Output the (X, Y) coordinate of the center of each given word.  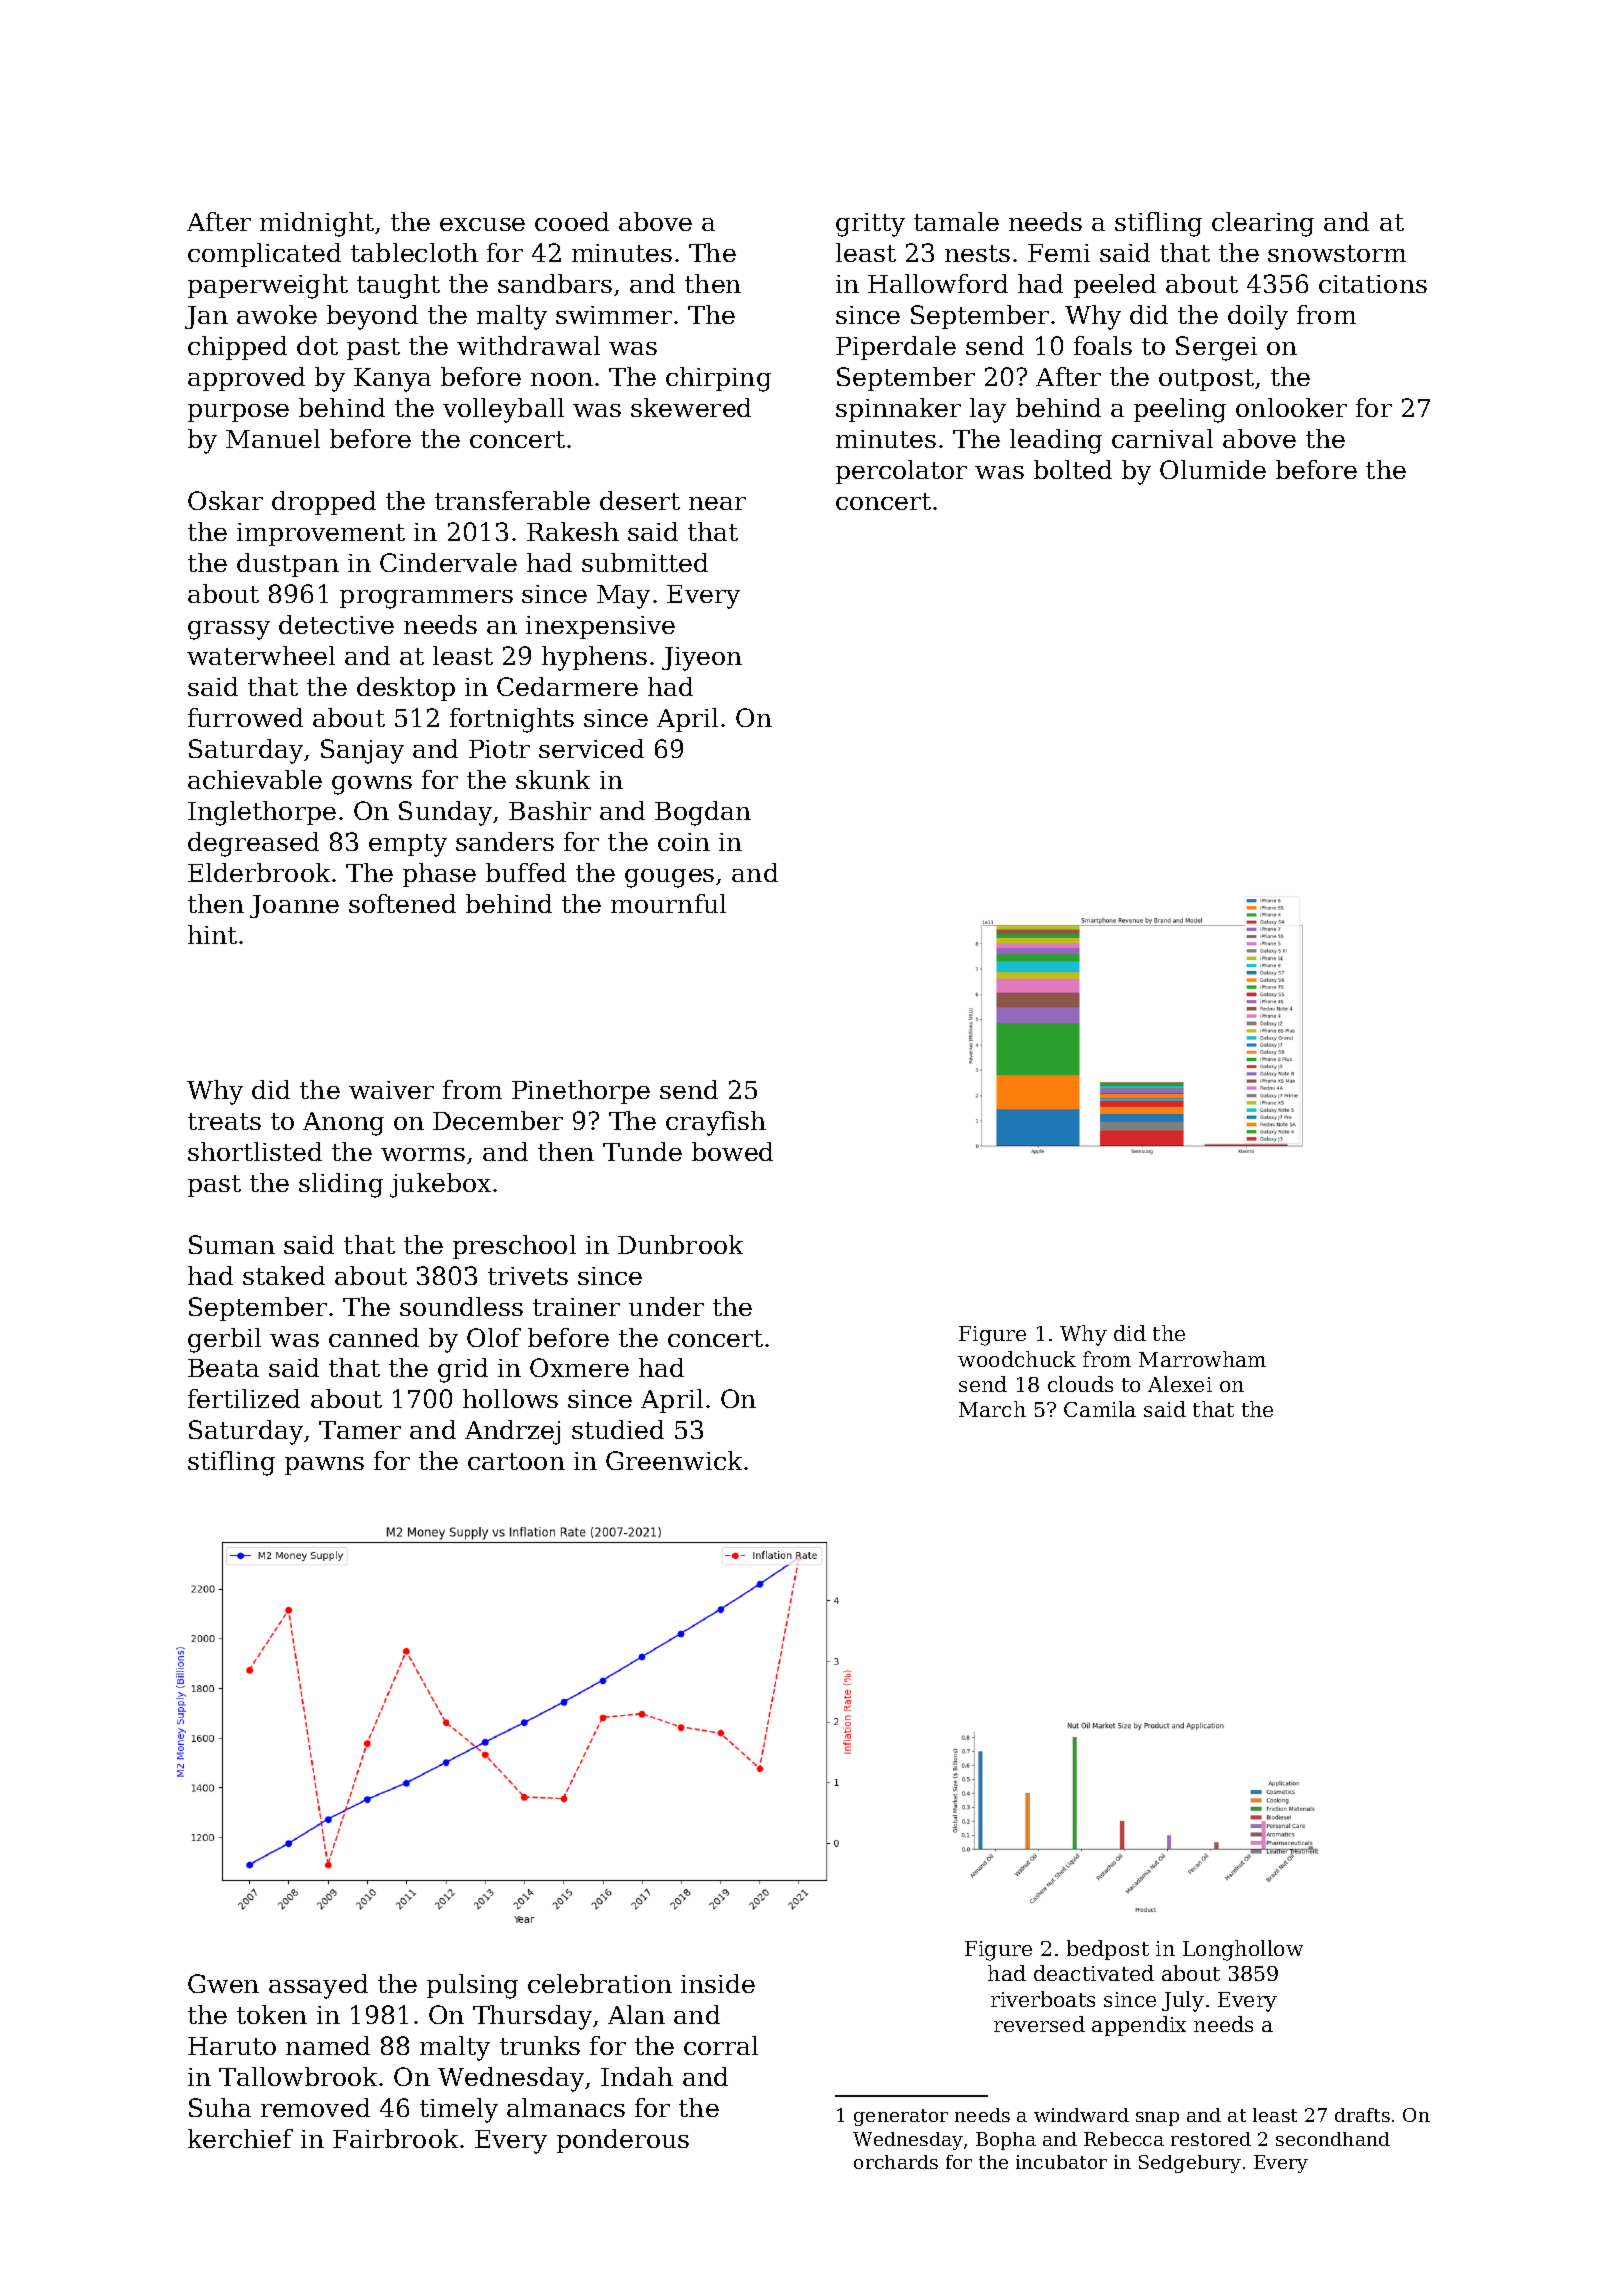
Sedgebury (1190, 2164)
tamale (956, 221)
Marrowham (1202, 1359)
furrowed (245, 717)
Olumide (1213, 469)
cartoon (516, 1461)
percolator (901, 472)
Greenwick (674, 1460)
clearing (1263, 224)
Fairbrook (395, 2138)
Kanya (392, 380)
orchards (896, 2162)
